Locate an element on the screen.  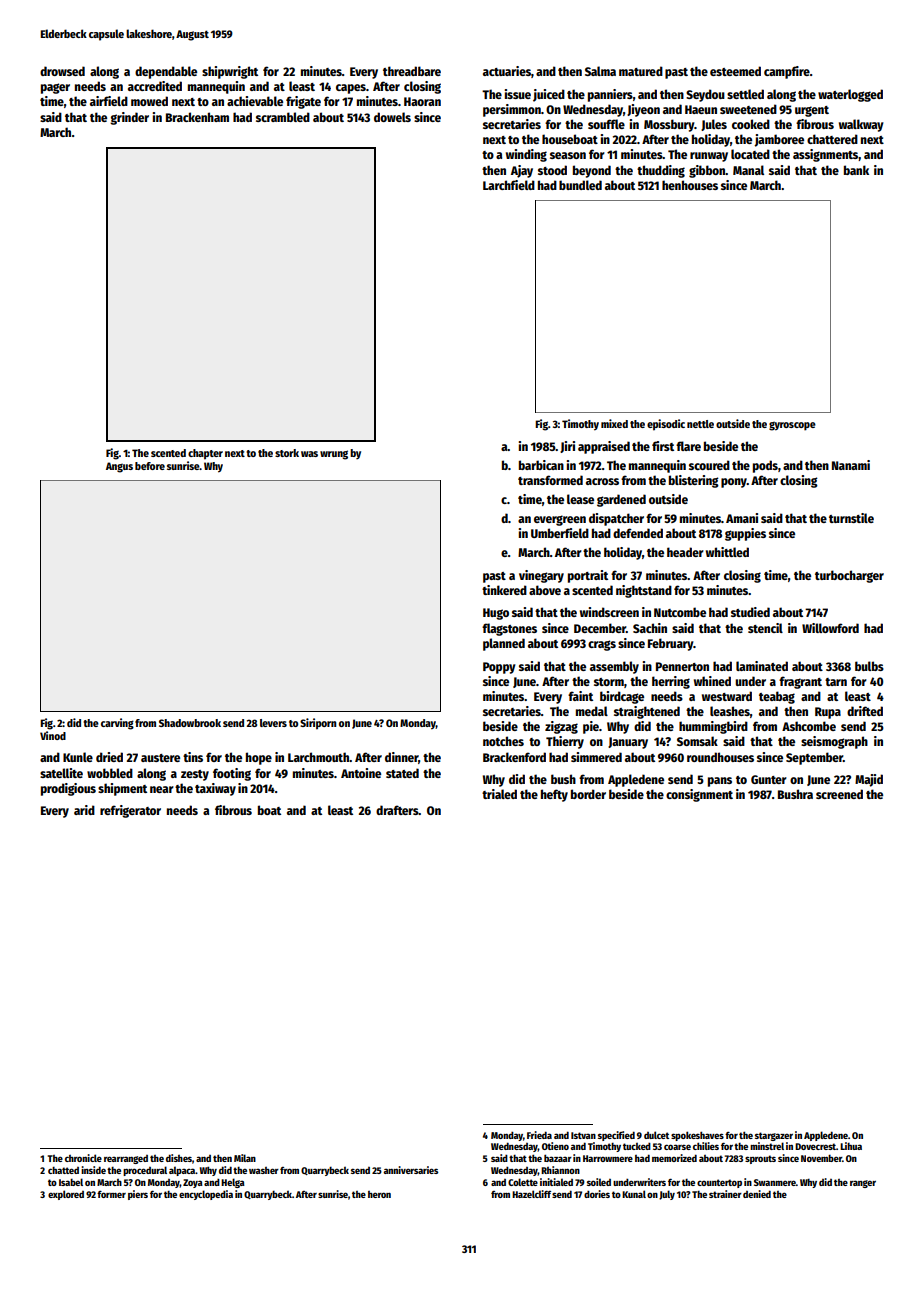
encyclopedia is located at coordinates (206, 1195).
